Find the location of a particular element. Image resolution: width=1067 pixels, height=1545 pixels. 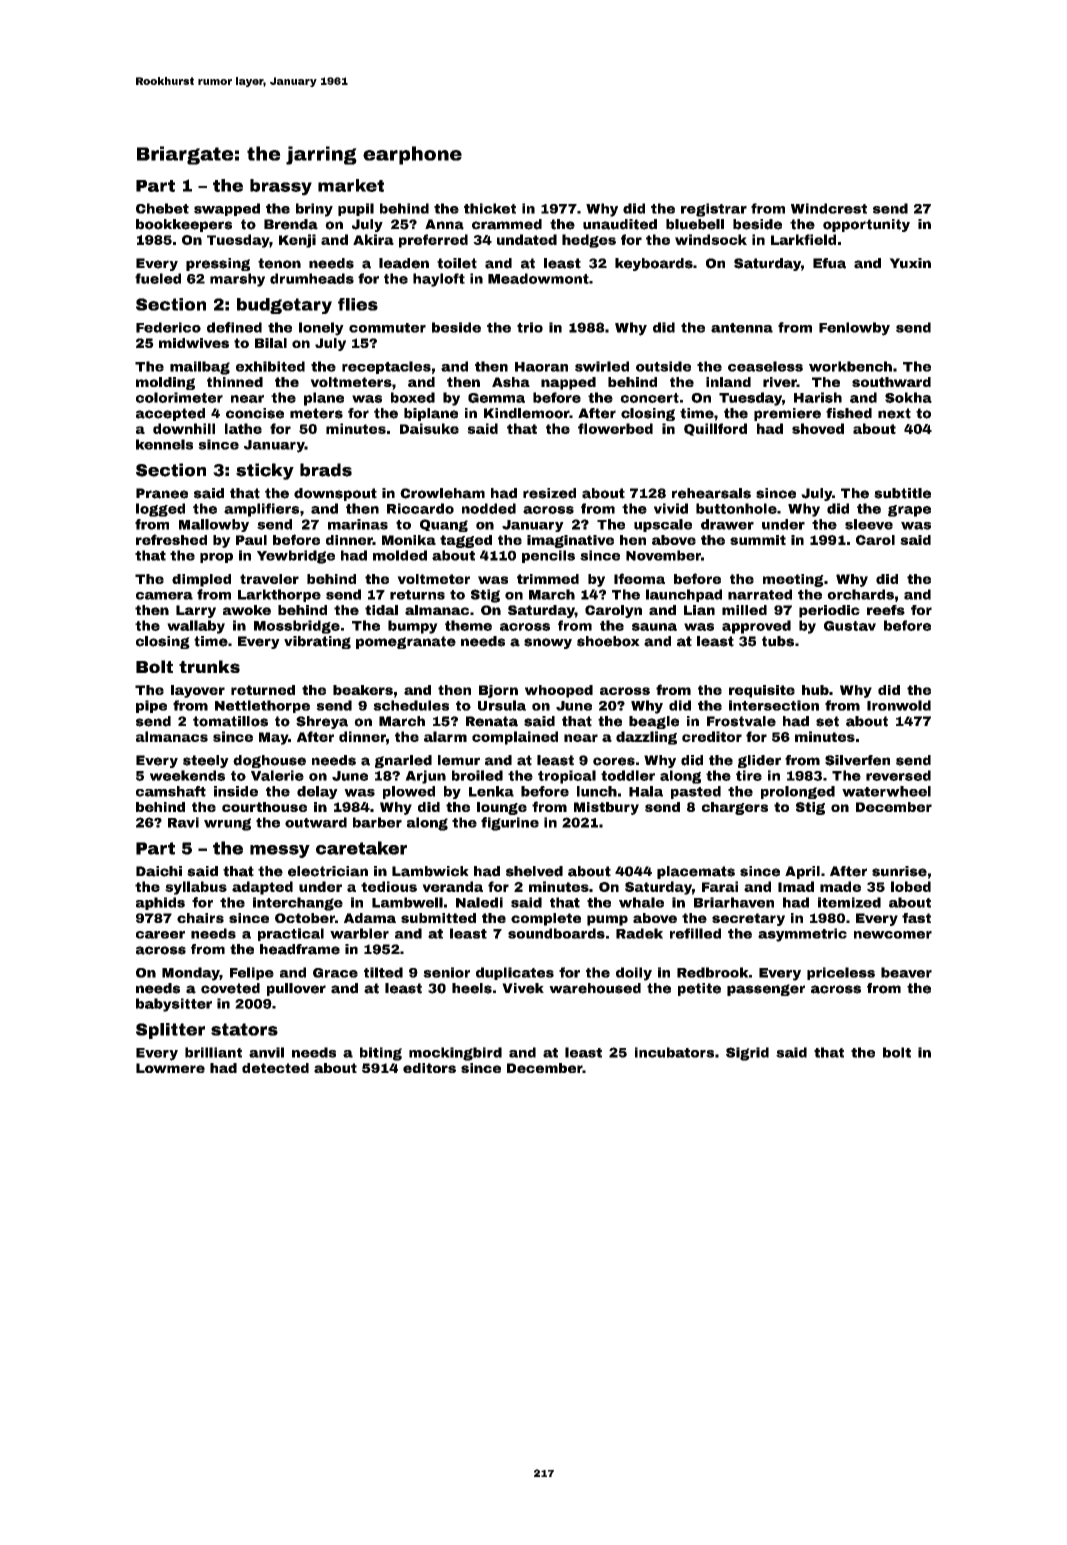

fueled is located at coordinates (158, 278).
